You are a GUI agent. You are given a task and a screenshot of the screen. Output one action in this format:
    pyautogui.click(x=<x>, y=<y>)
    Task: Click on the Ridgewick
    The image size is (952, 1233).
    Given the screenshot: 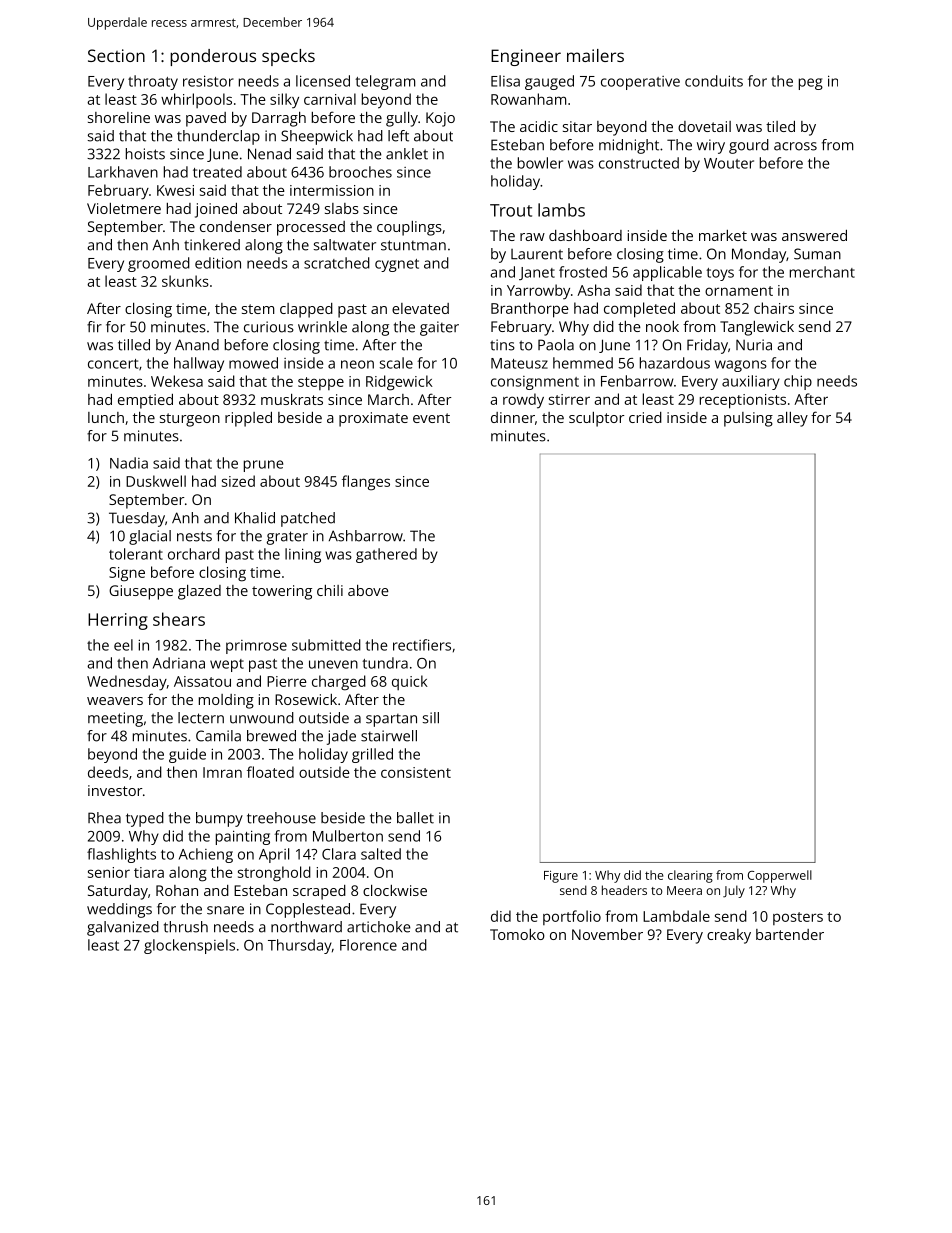 What is the action you would take?
    pyautogui.click(x=399, y=383)
